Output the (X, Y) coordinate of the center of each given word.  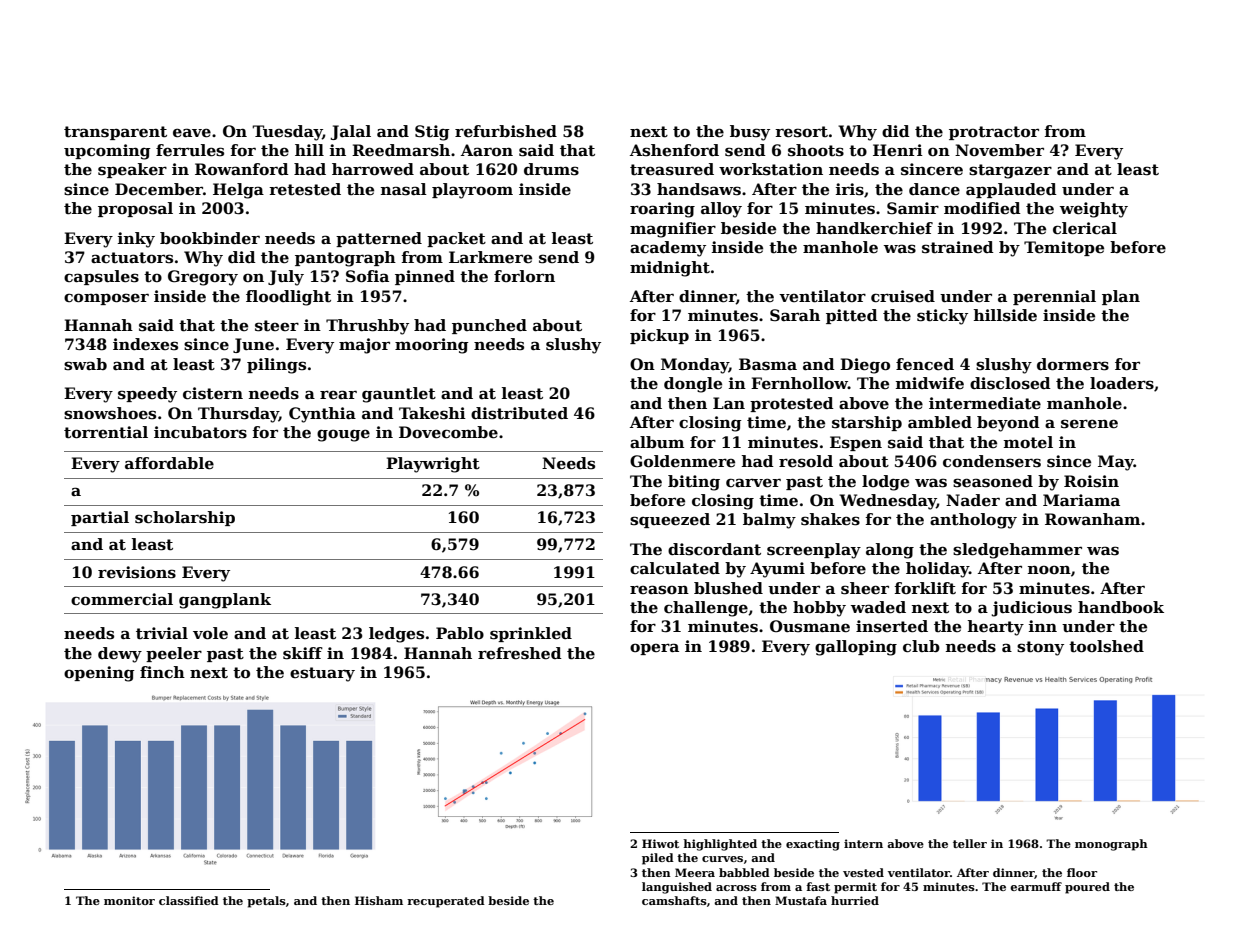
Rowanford (242, 169)
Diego (865, 366)
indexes (145, 344)
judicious (1031, 609)
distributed (519, 413)
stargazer (1010, 171)
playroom (472, 191)
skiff (303, 653)
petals (266, 902)
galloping (856, 648)
